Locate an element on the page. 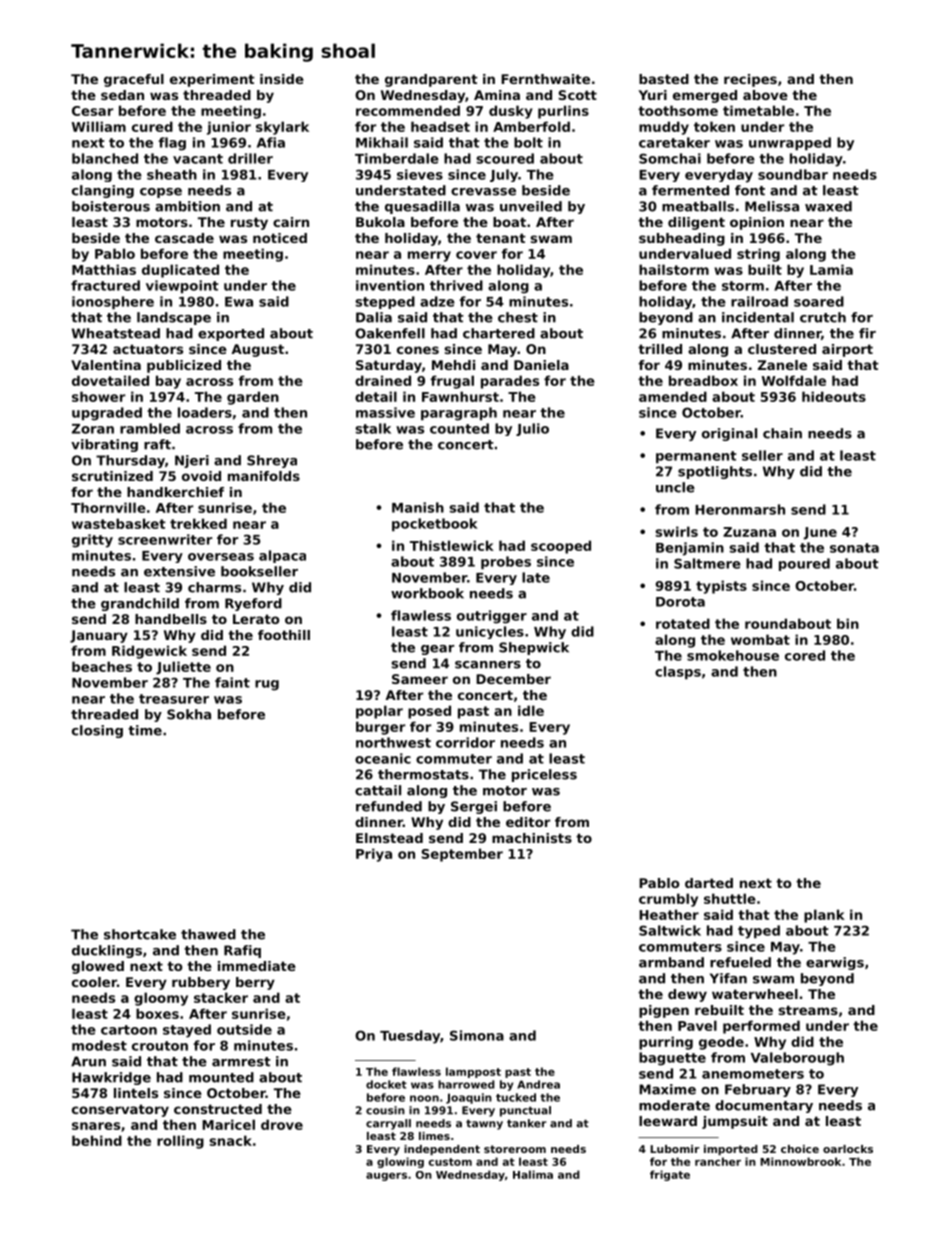  boisterous is located at coordinates (111, 206).
